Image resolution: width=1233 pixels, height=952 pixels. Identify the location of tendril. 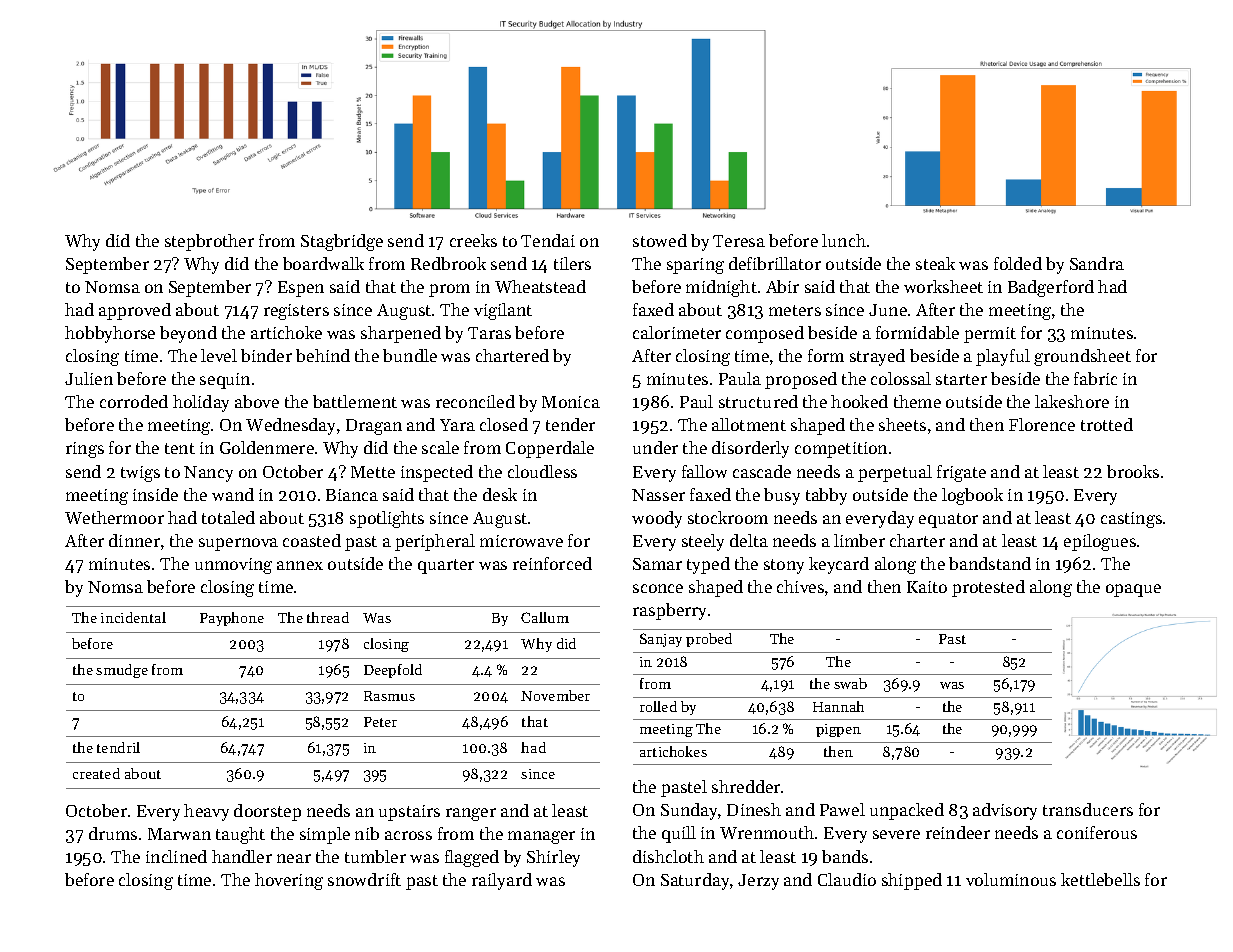
(118, 747).
